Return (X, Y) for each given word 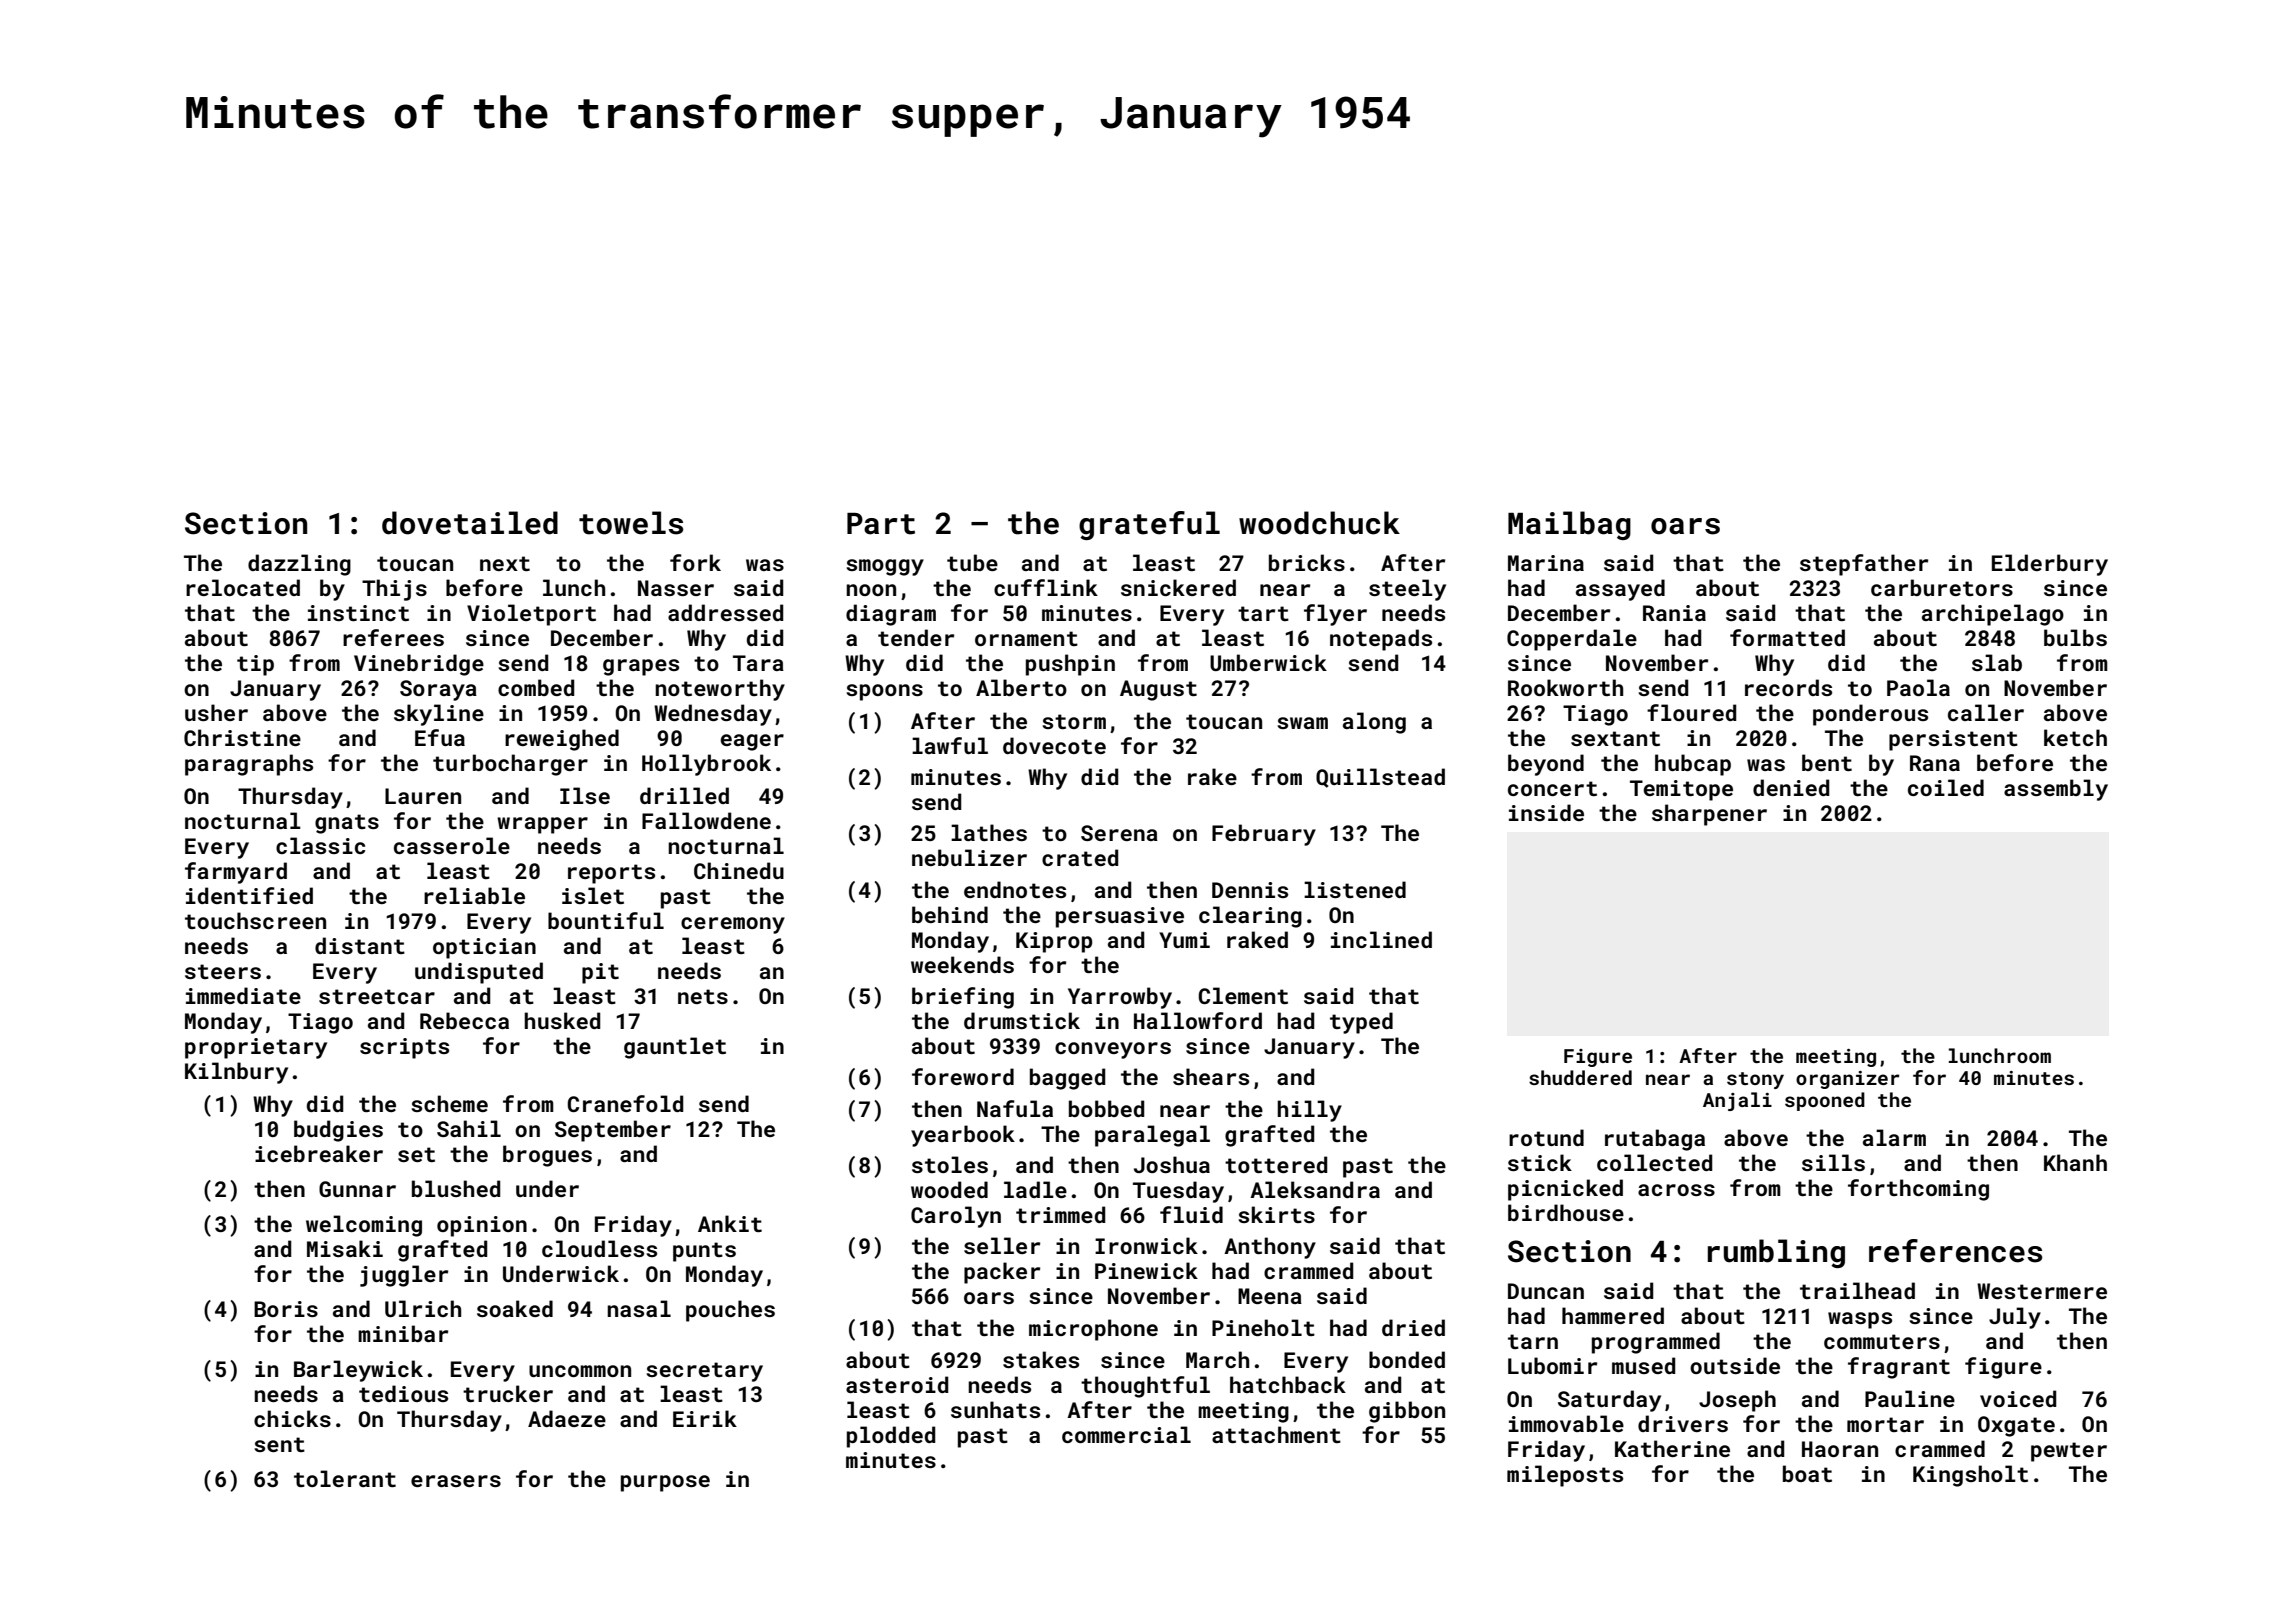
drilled (684, 795)
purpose (665, 1483)
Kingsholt (1970, 1476)
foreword (963, 1076)
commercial (1126, 1434)
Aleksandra (1315, 1189)
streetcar (377, 996)
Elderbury (2050, 565)
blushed (456, 1188)
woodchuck (1319, 523)
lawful (950, 745)
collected (1655, 1162)
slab (1997, 662)
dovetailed (470, 523)
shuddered (1580, 1077)
